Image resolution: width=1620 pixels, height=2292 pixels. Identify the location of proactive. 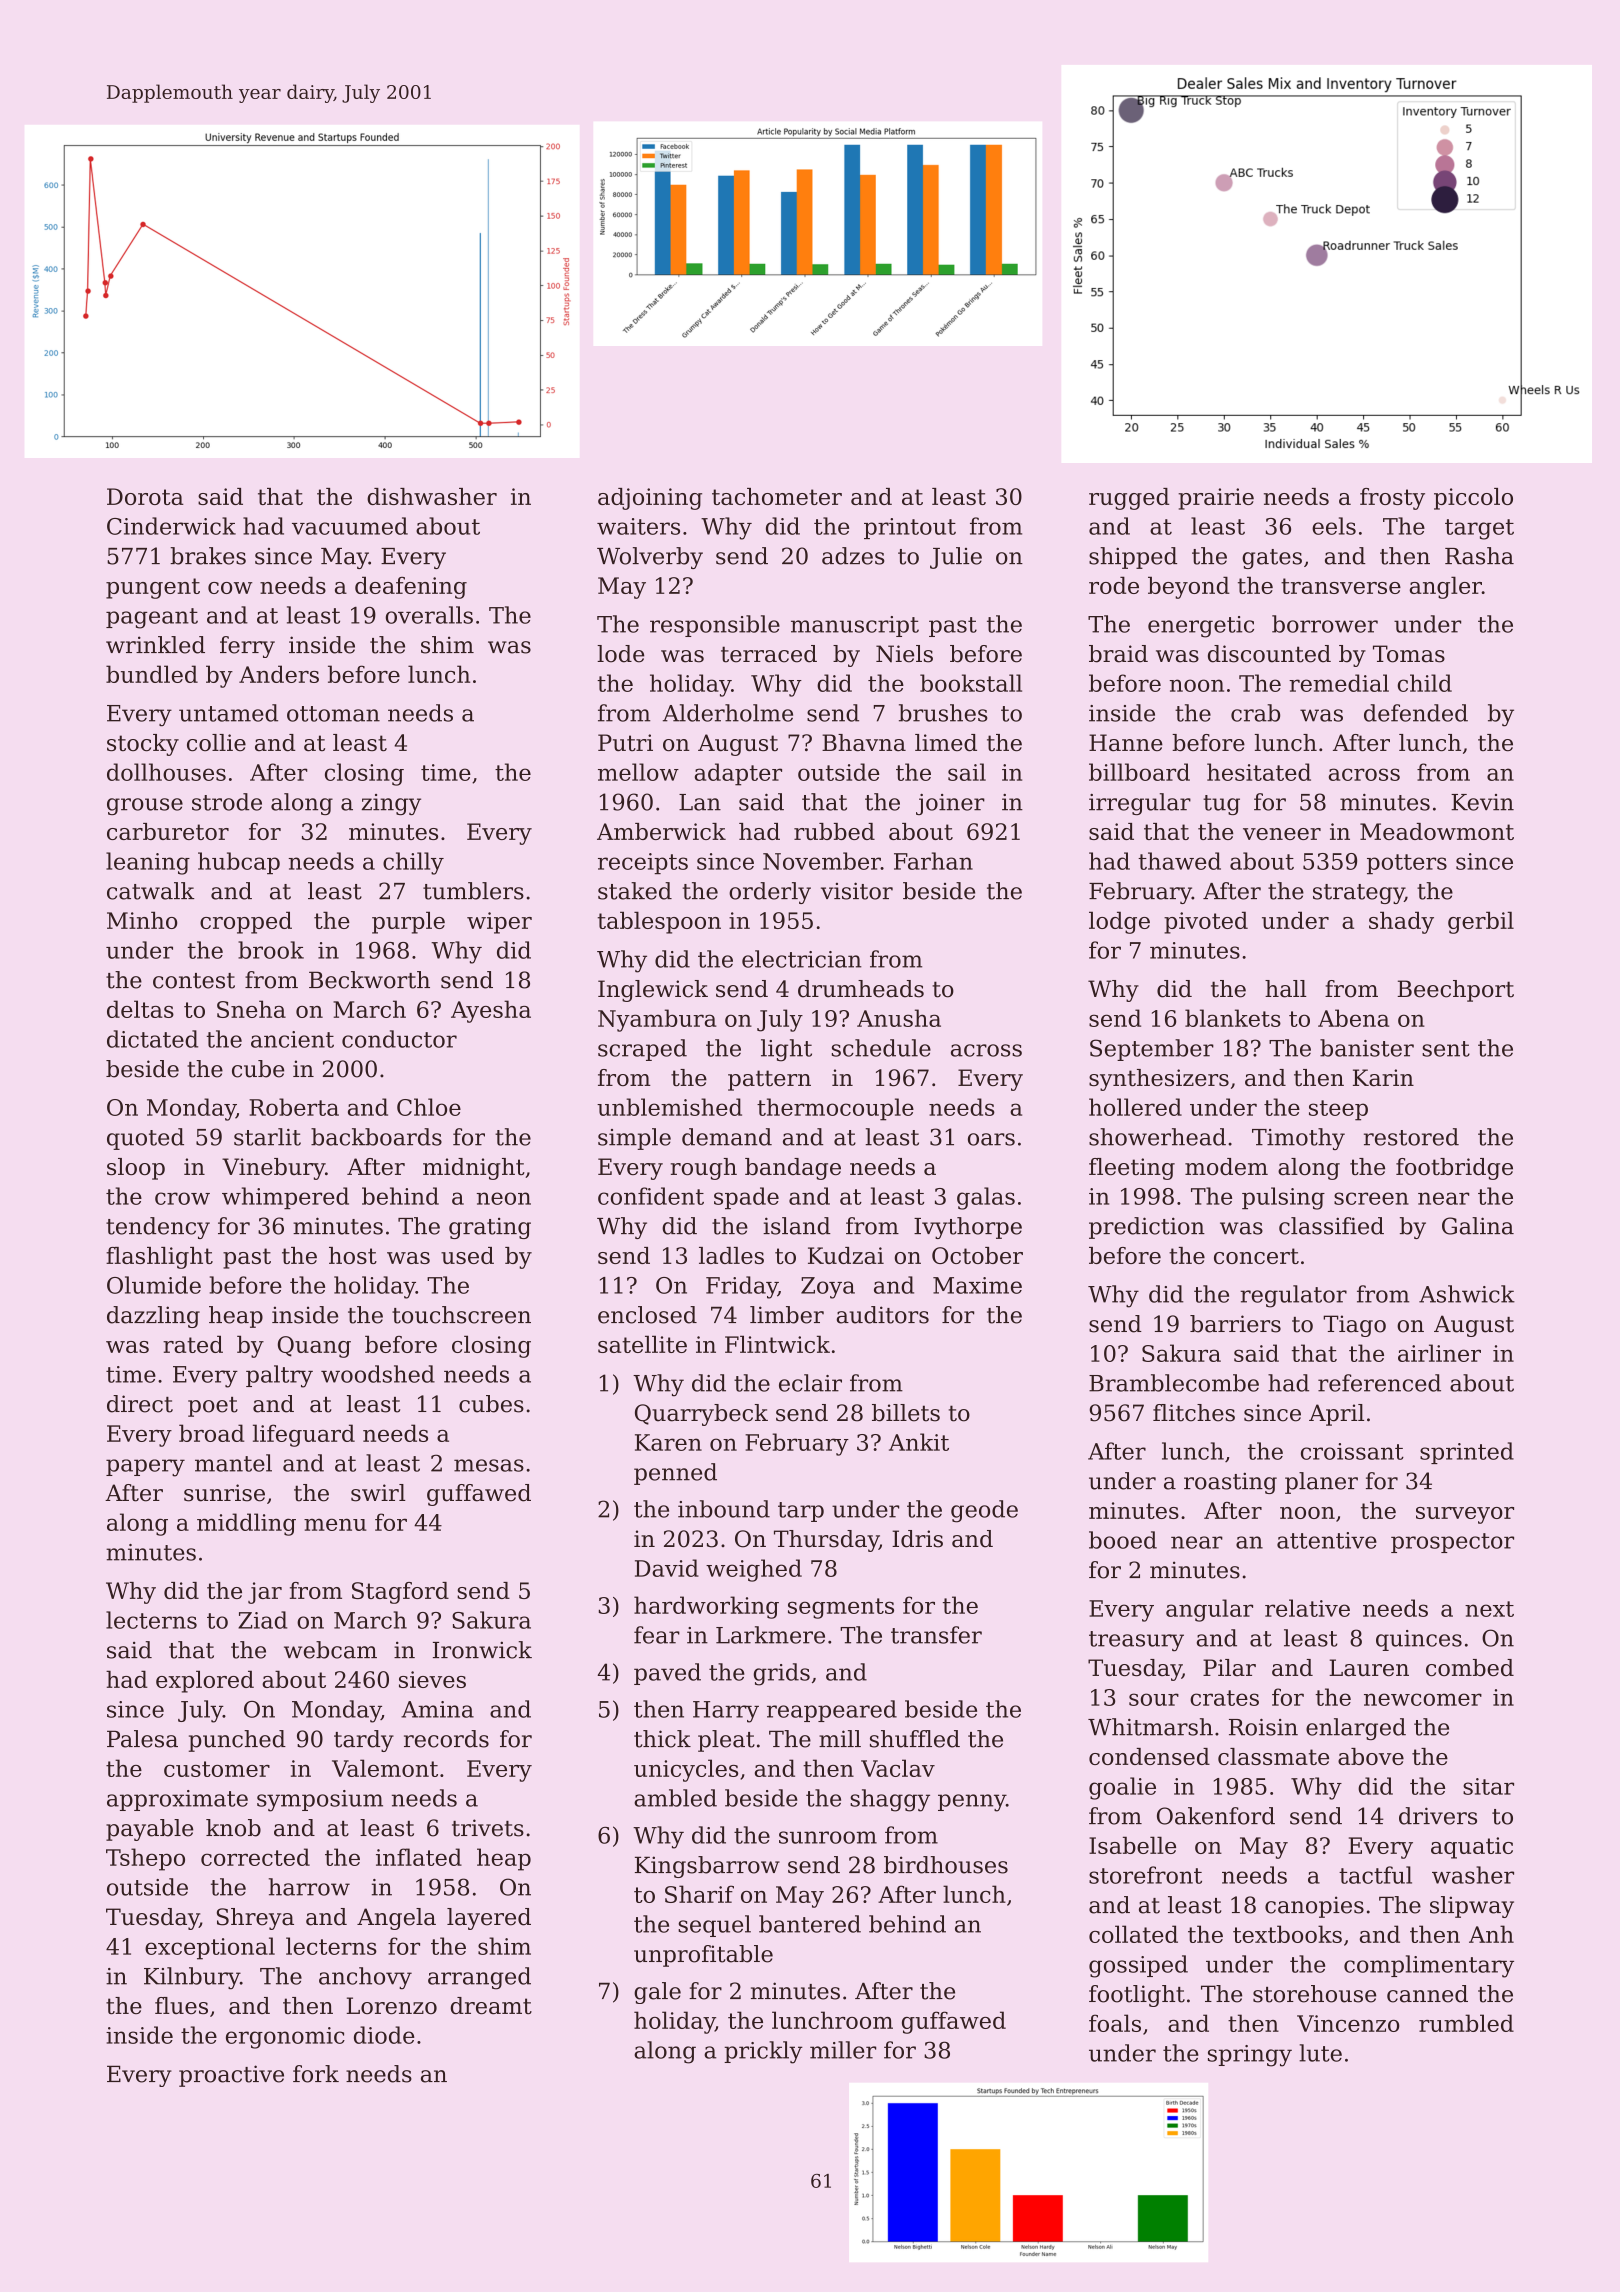
(231, 2076).
